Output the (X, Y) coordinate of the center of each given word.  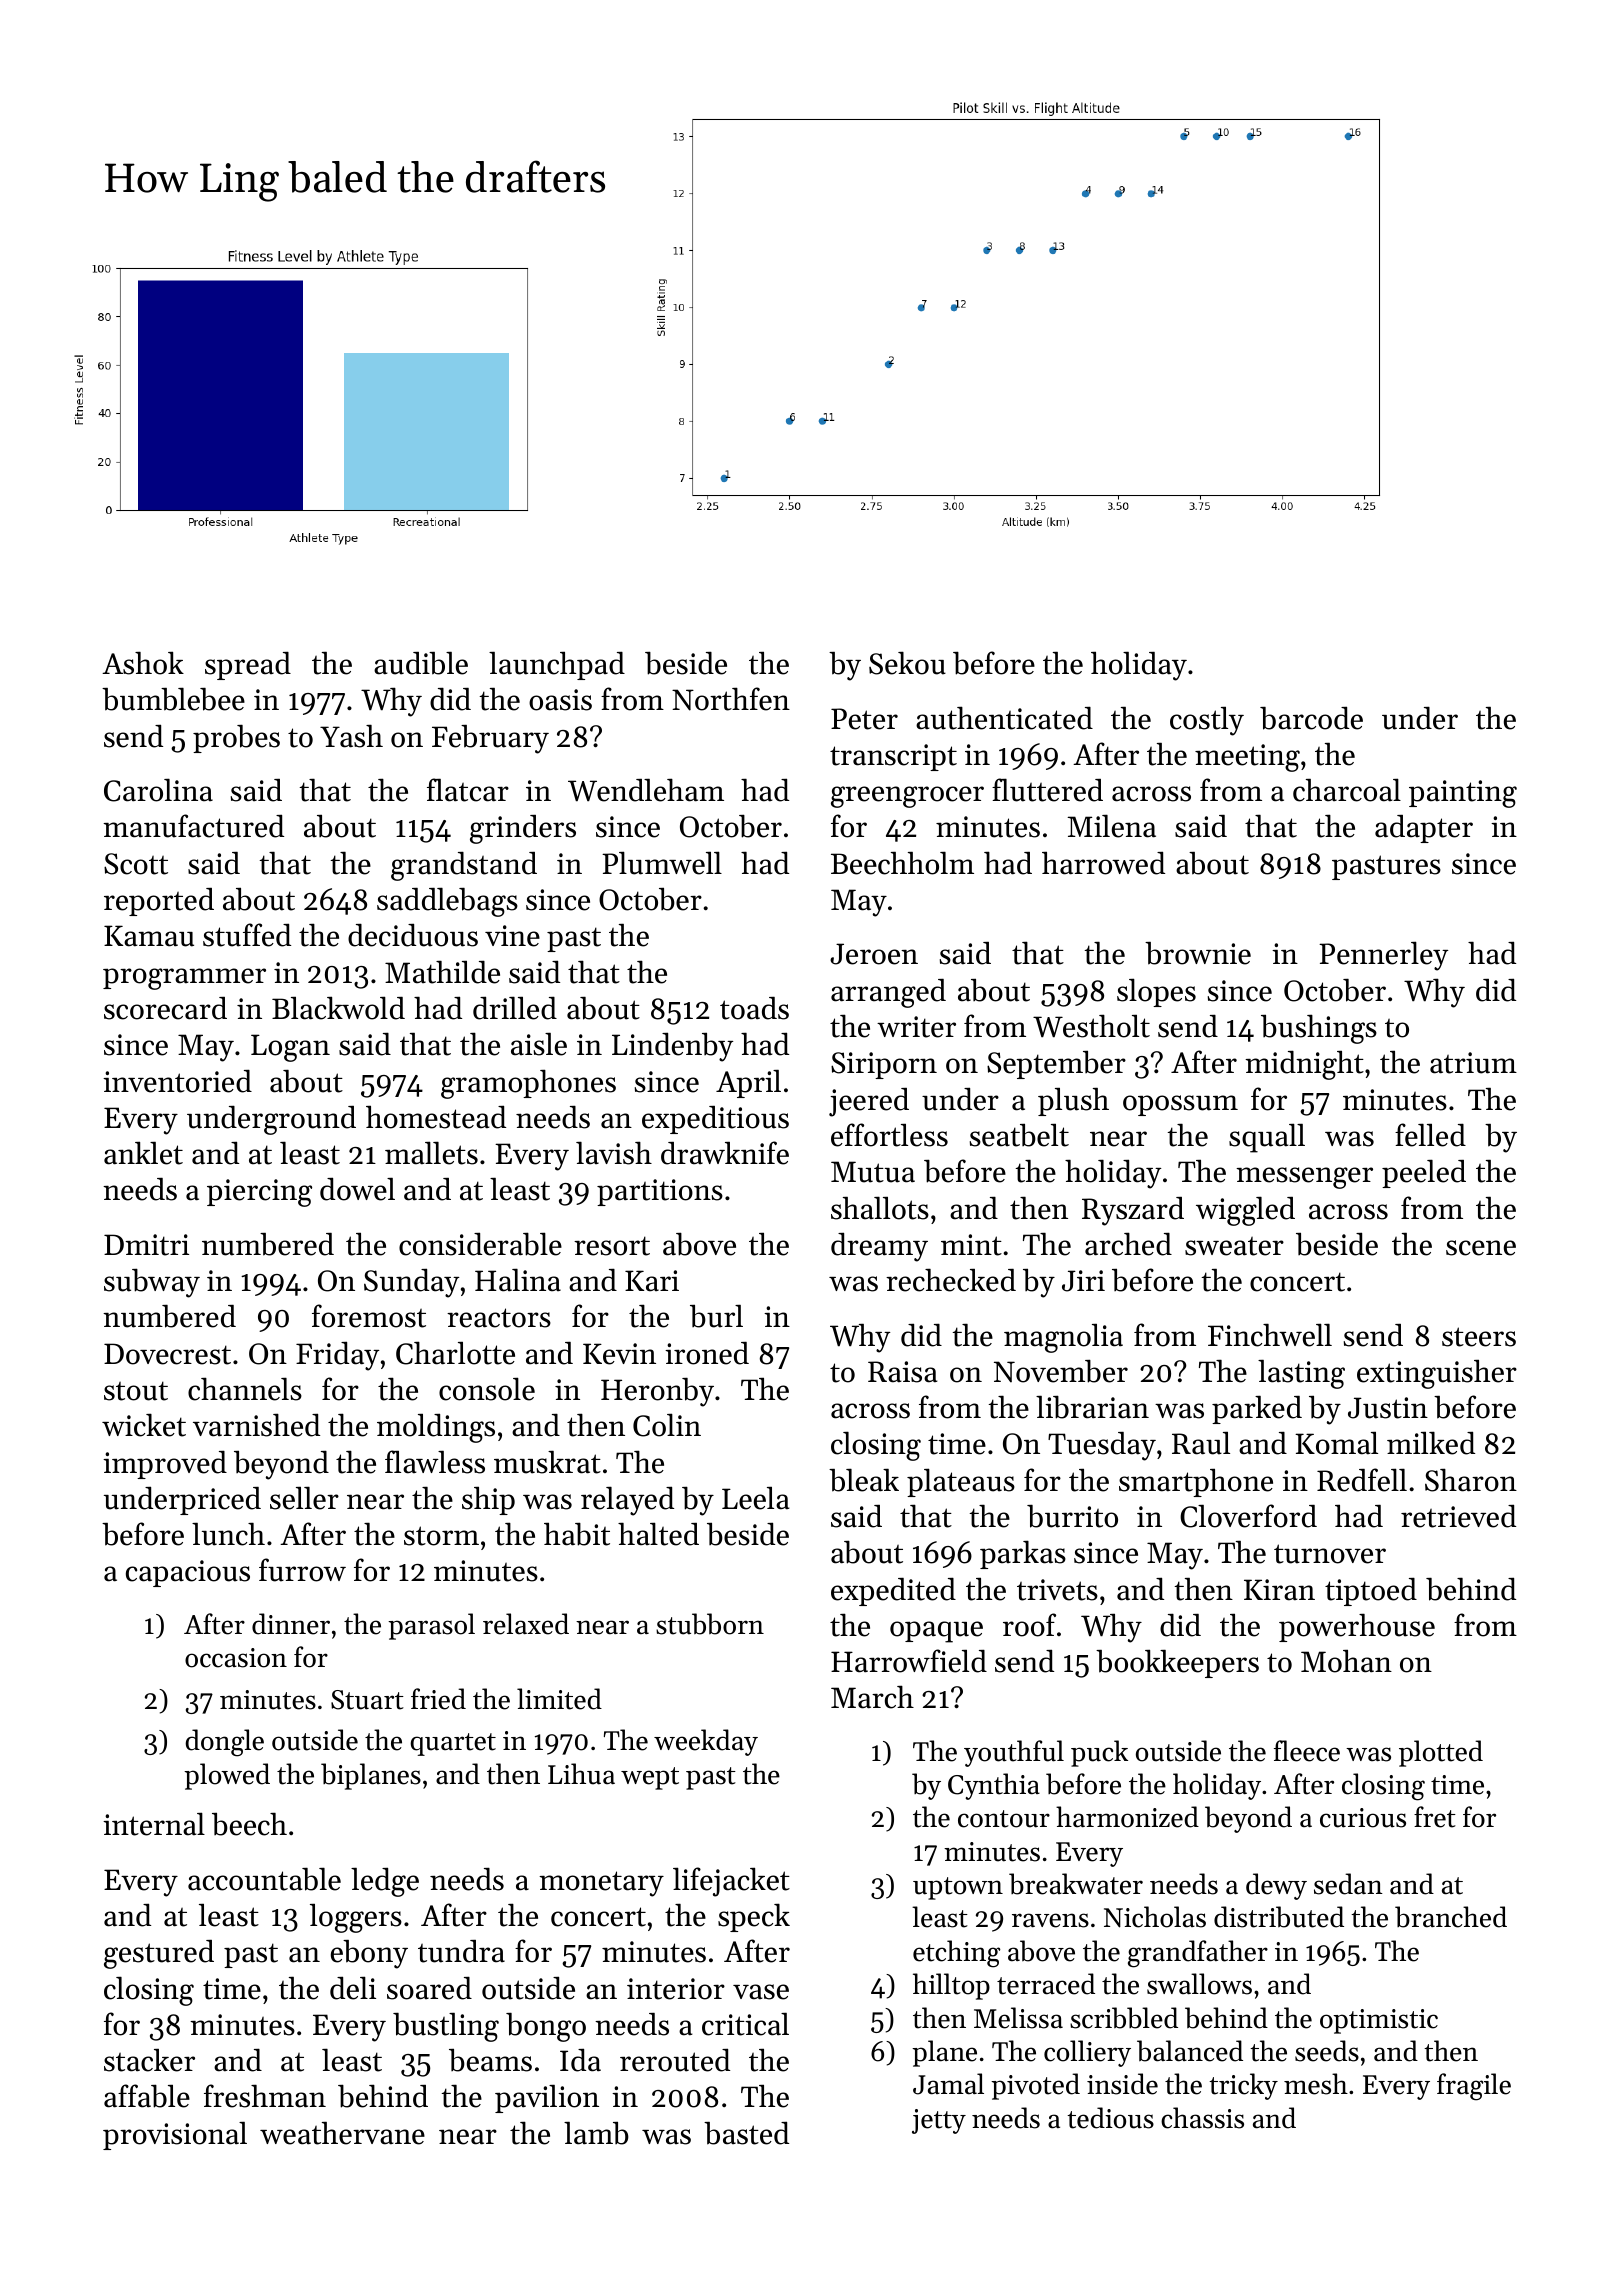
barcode (1311, 718)
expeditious (715, 1120)
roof (1029, 1625)
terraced (1046, 1984)
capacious (188, 1573)
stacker (149, 2060)
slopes (1156, 992)
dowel (357, 1189)
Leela (756, 1498)
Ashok (143, 663)
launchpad (557, 665)
